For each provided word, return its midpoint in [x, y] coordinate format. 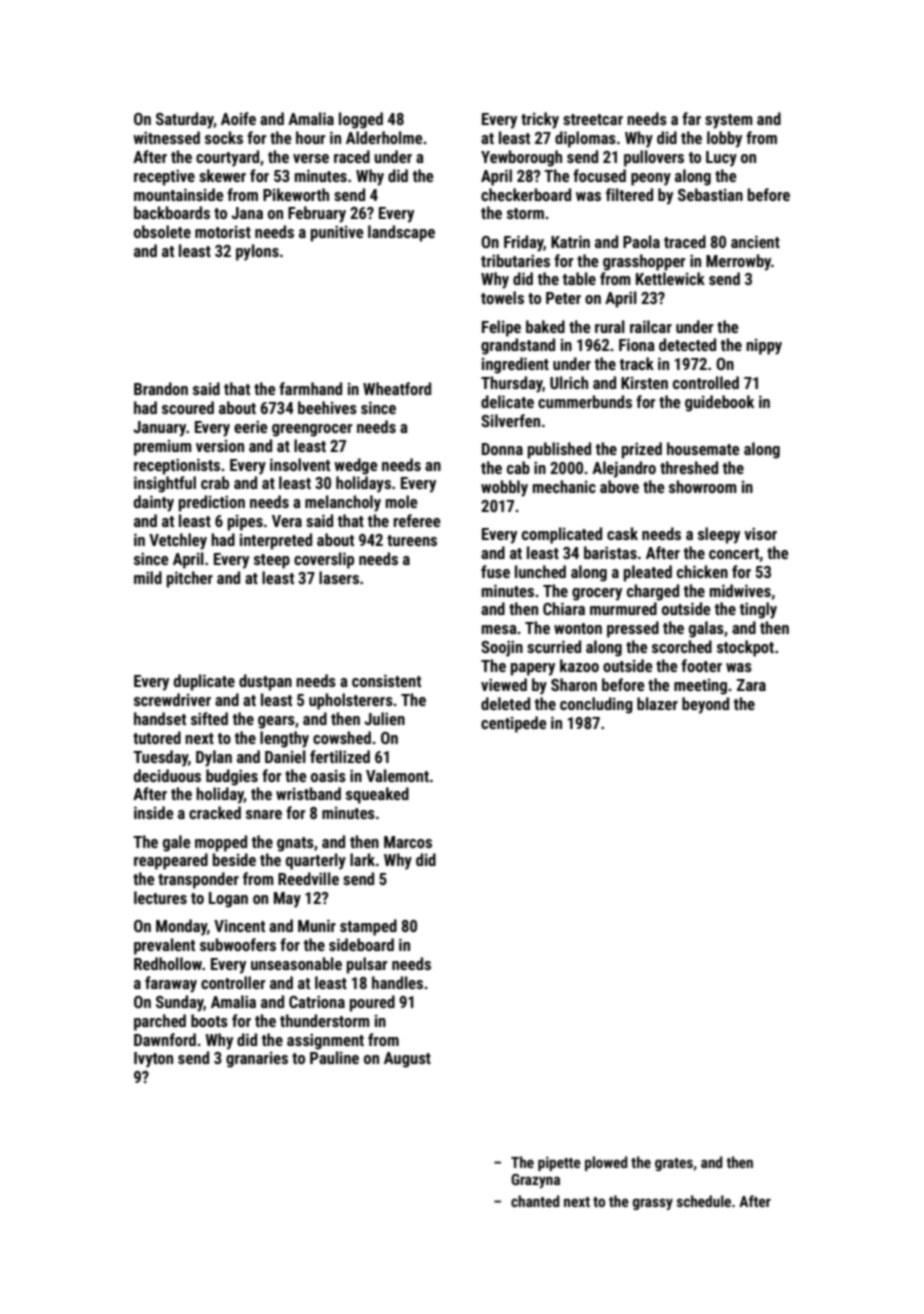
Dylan [214, 758]
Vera [287, 521]
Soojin [502, 648]
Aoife [238, 118]
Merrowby [738, 262]
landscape [401, 233]
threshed [689, 467]
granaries [257, 1060]
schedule [704, 1201]
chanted [535, 1201]
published [559, 450]
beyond [705, 705]
